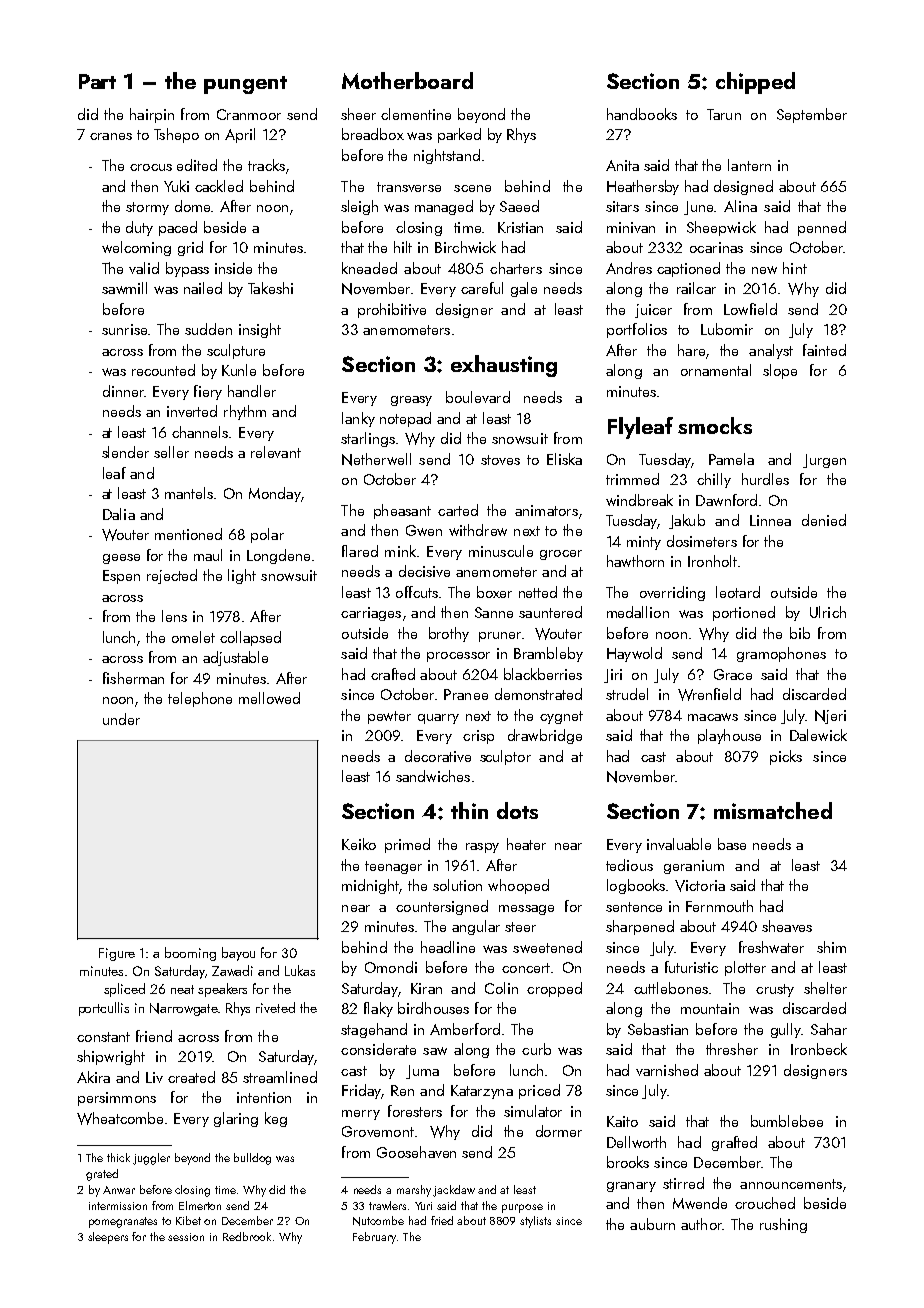  I want to click on sunrise, so click(124, 329).
